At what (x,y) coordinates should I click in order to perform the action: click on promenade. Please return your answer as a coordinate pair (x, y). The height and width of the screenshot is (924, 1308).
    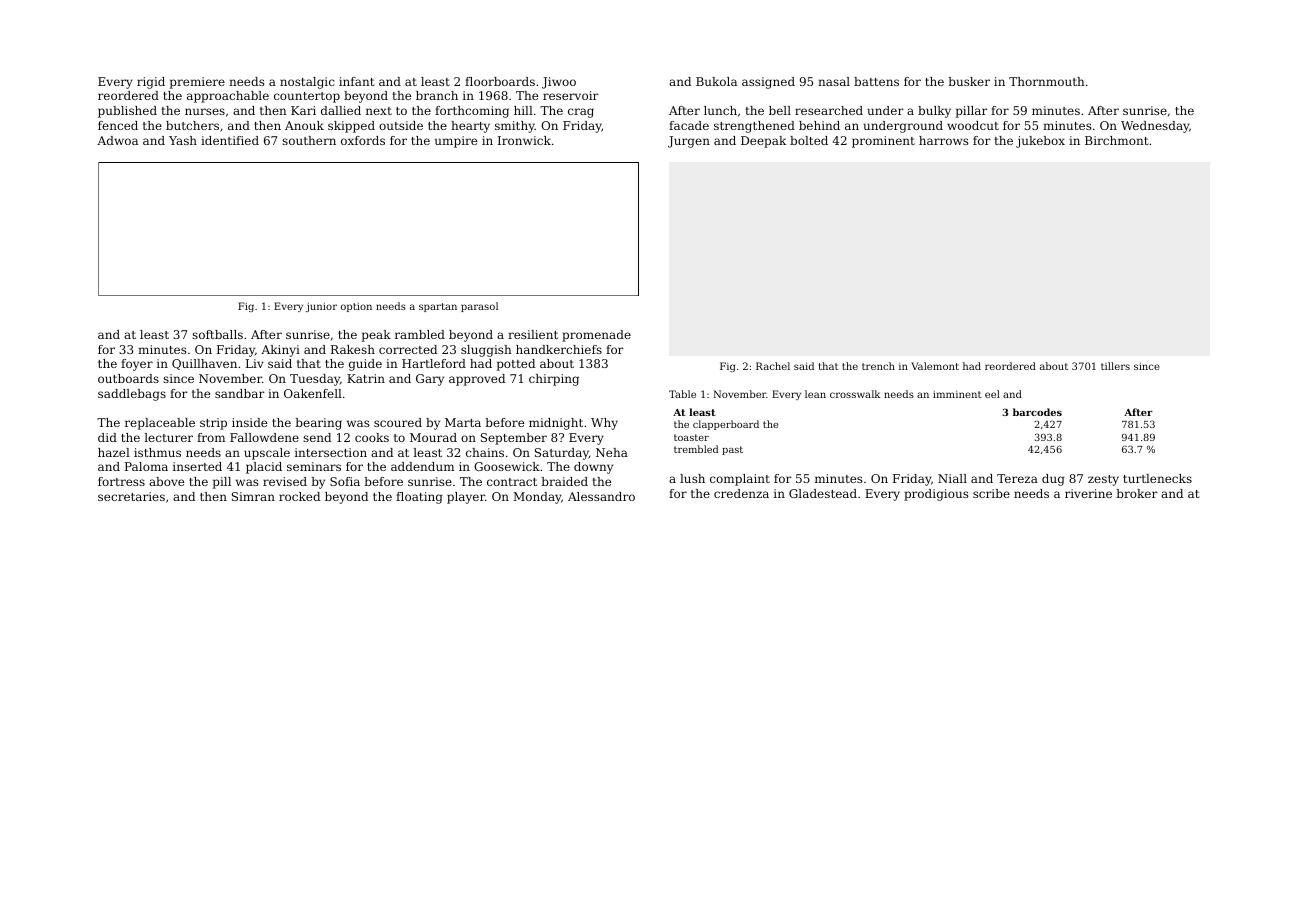
    Looking at the image, I should click on (596, 336).
